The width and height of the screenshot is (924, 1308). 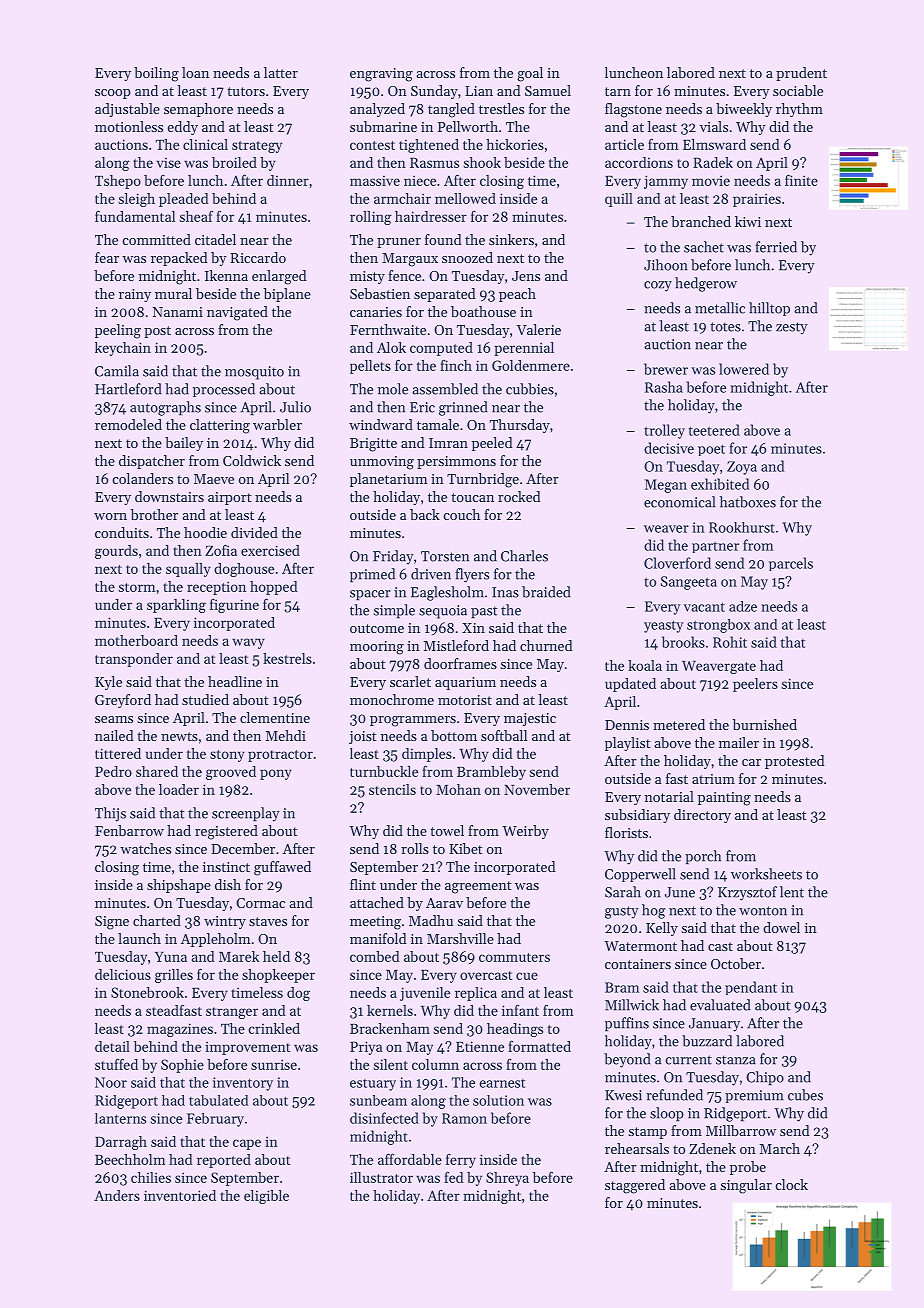 I want to click on magazines, so click(x=180, y=1030).
